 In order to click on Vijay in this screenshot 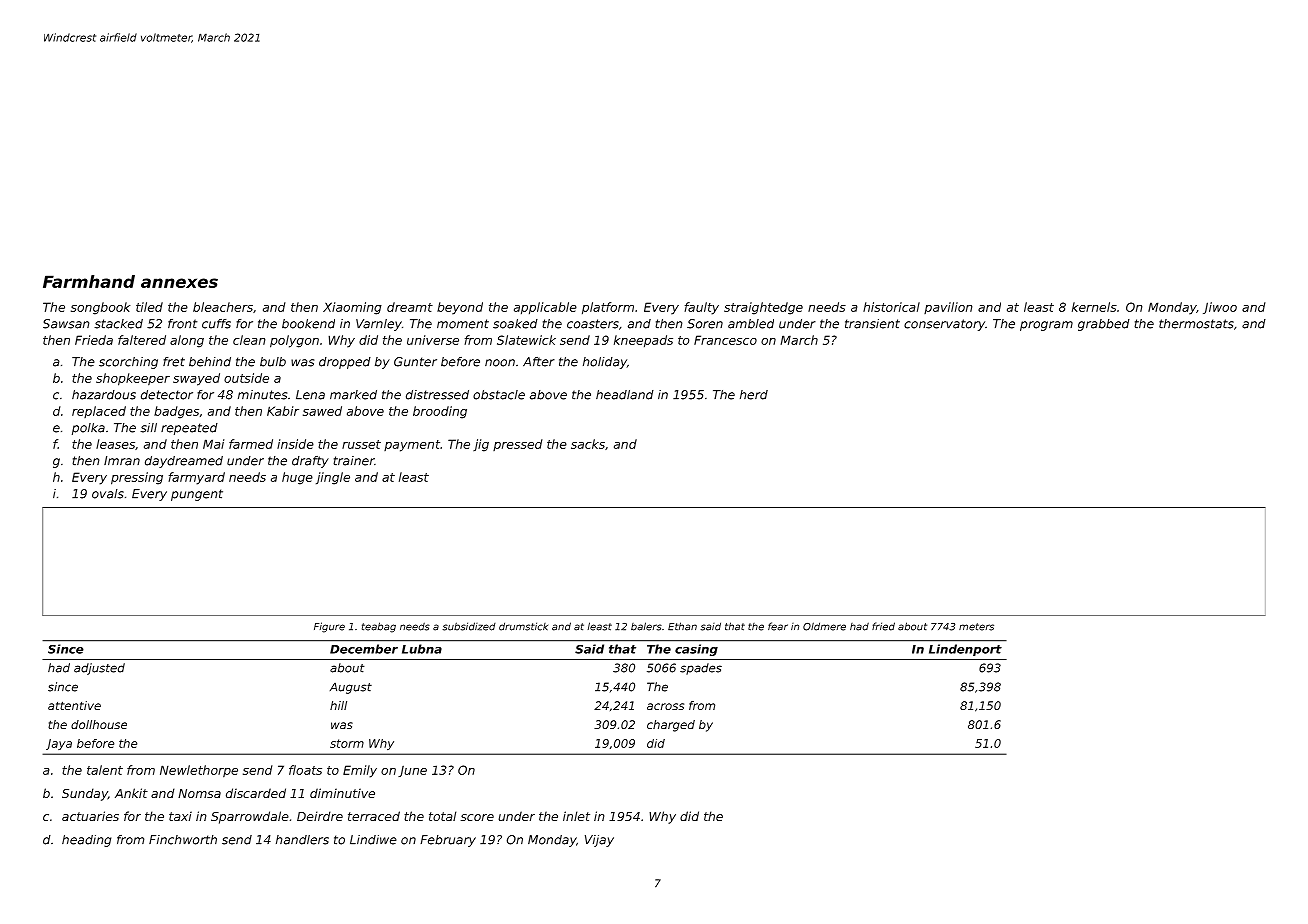, I will do `click(599, 841)`.
